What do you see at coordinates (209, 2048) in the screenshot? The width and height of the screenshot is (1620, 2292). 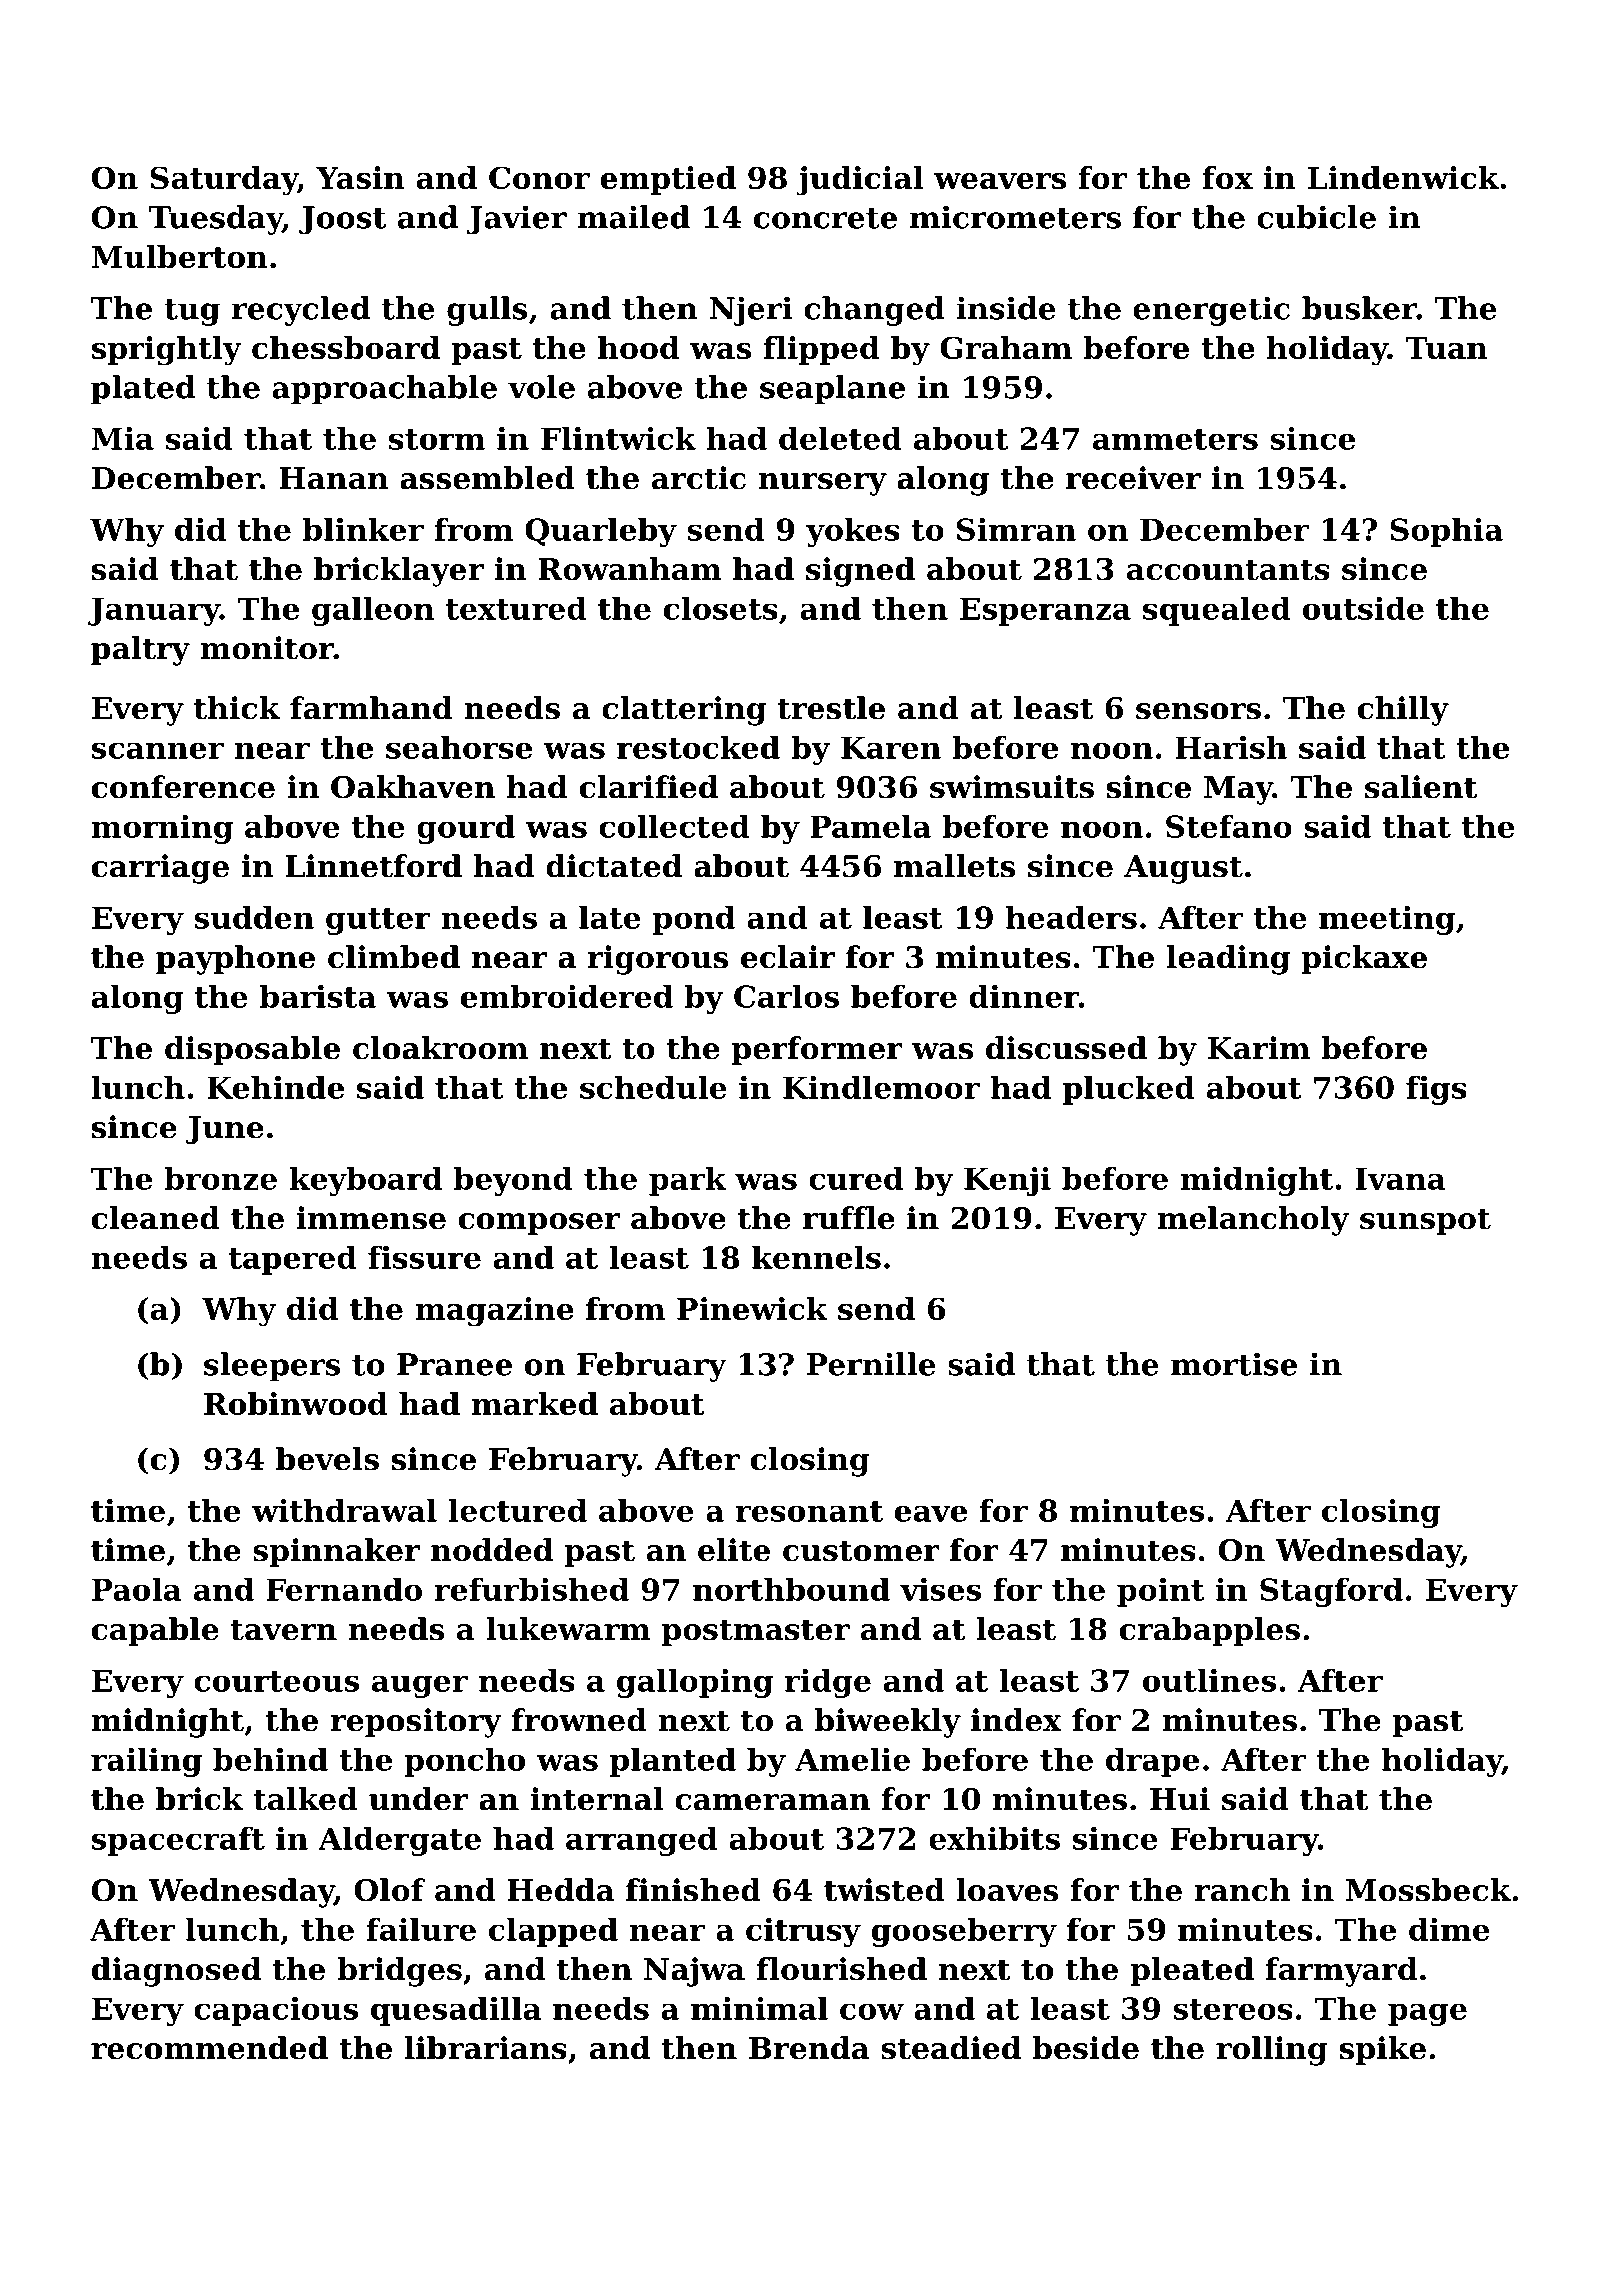 I see `recommended` at bounding box center [209, 2048].
